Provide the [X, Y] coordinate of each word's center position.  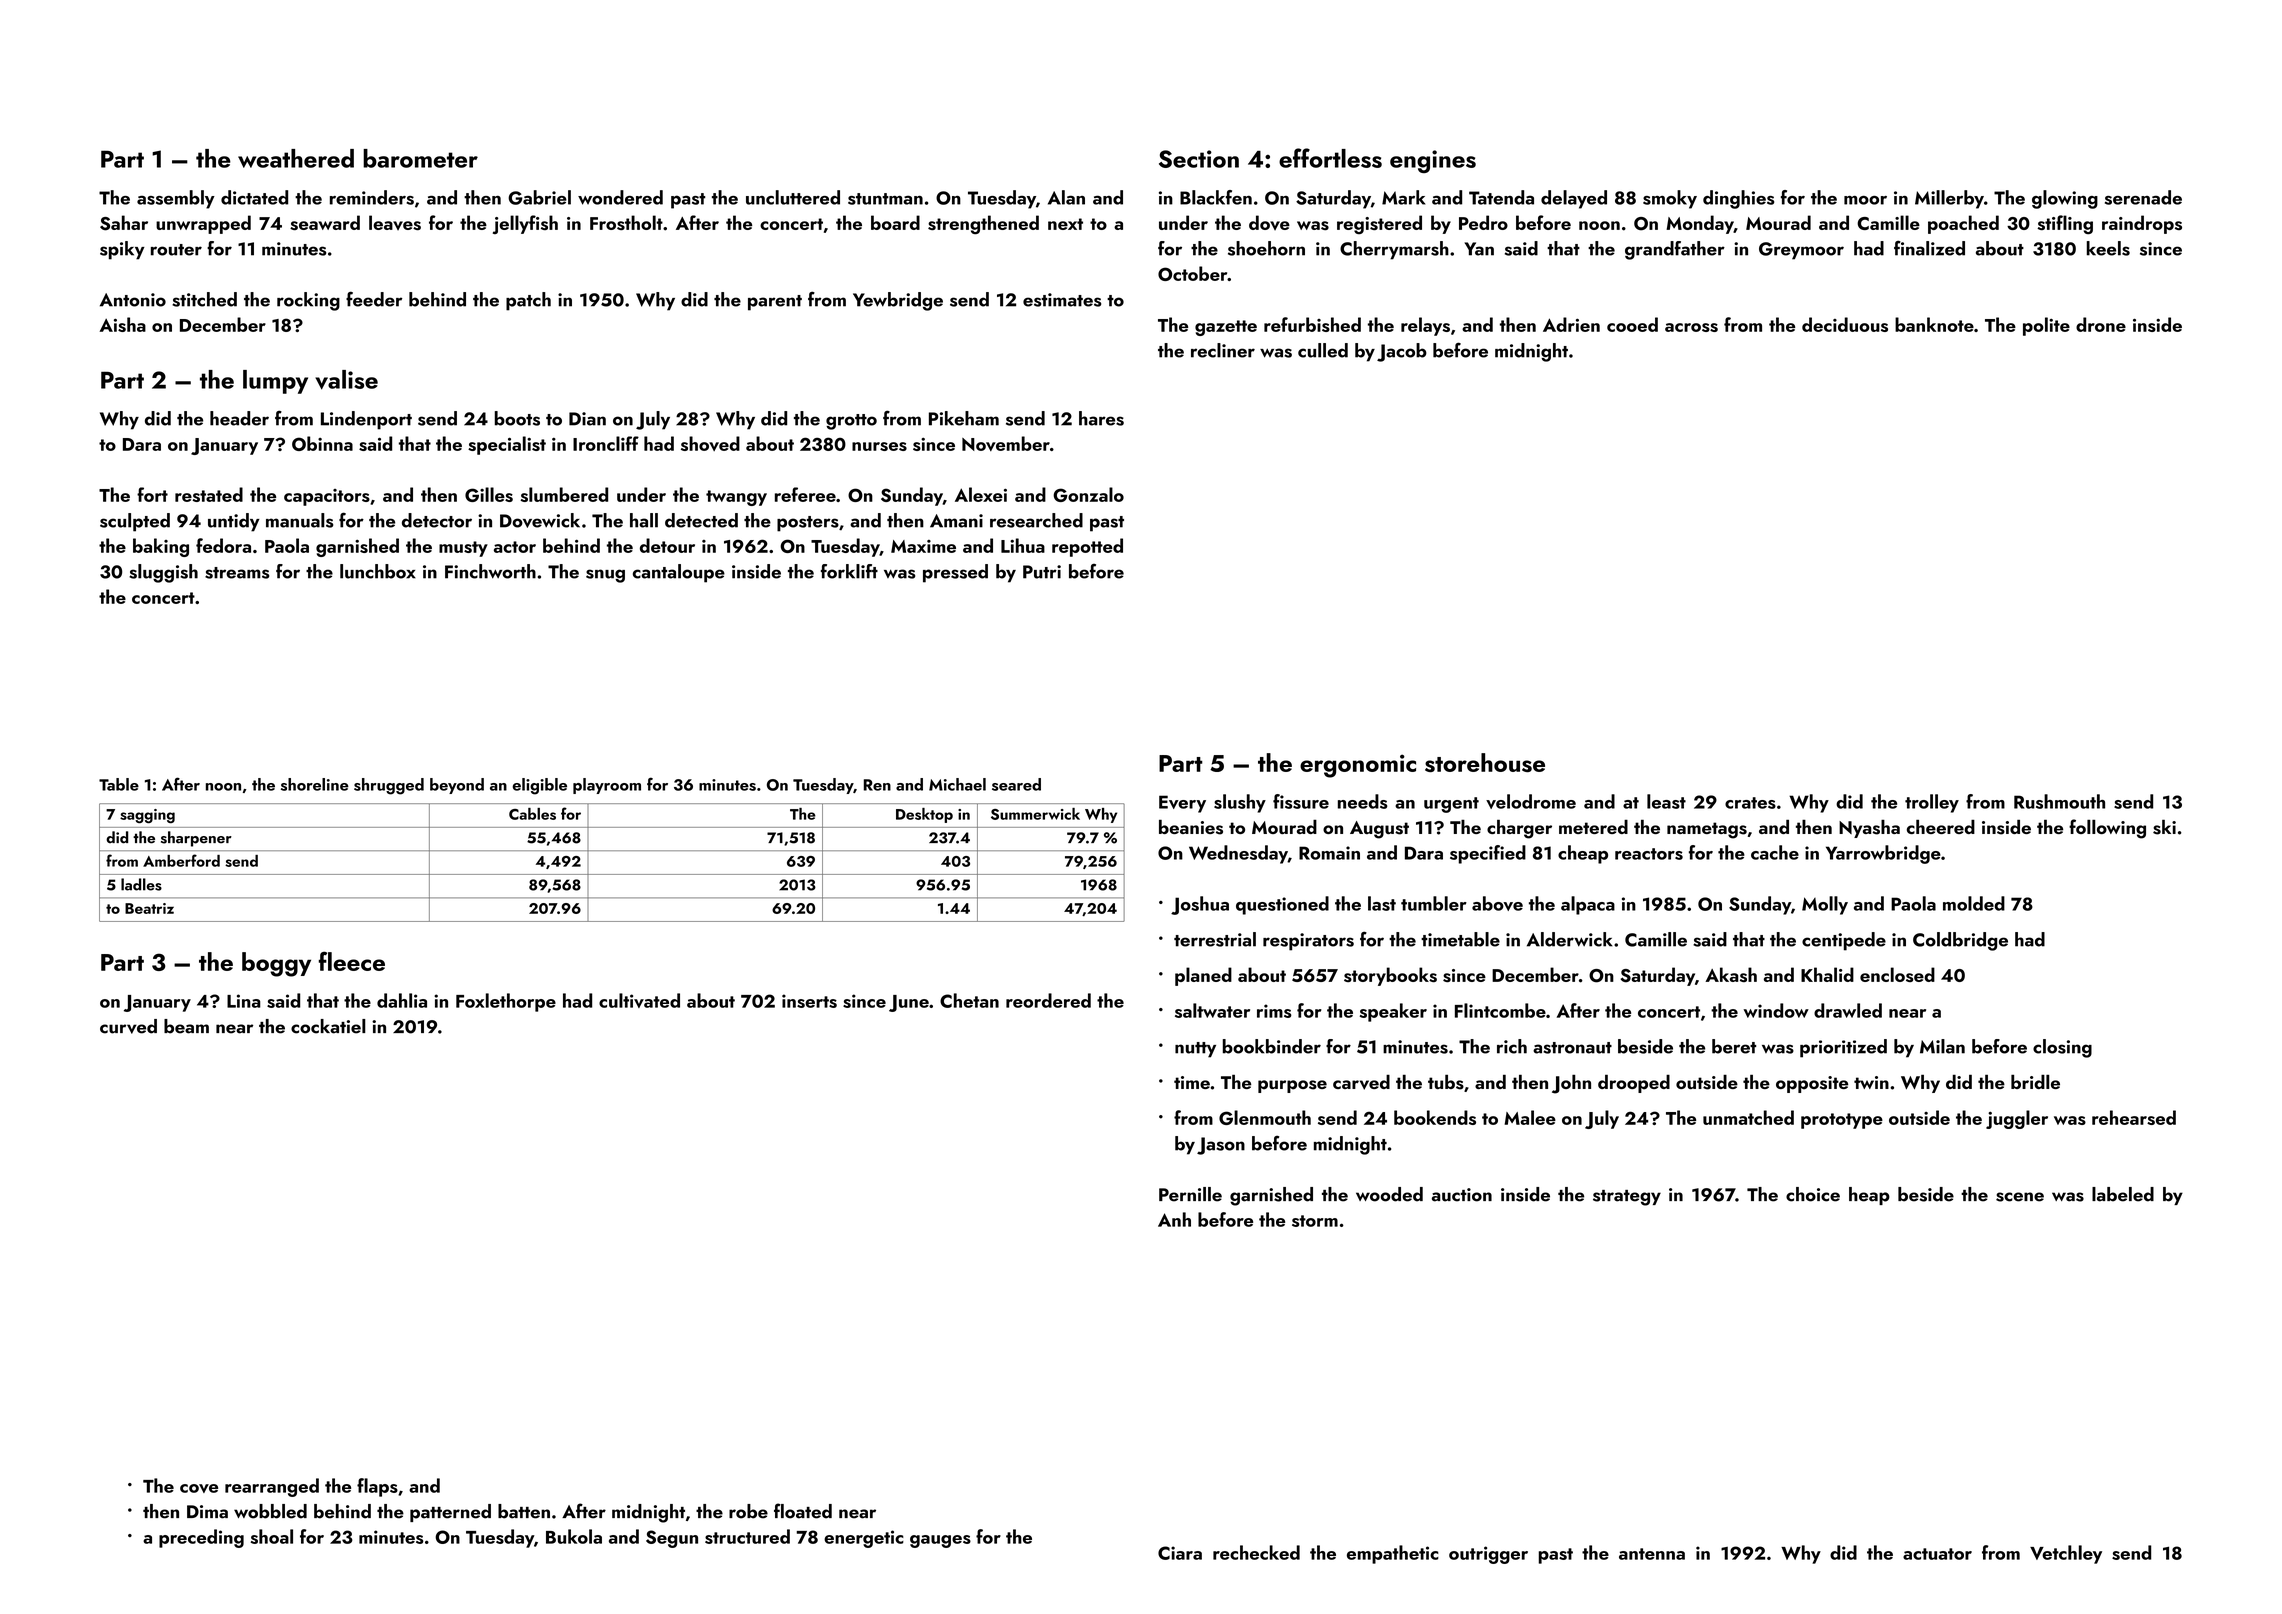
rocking [308, 301]
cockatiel [328, 1026]
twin [1871, 1082]
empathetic [1393, 1554]
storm [1315, 1221]
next [1065, 224]
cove [199, 1488]
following [2107, 829]
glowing [2065, 199]
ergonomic [1358, 766]
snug [605, 576]
